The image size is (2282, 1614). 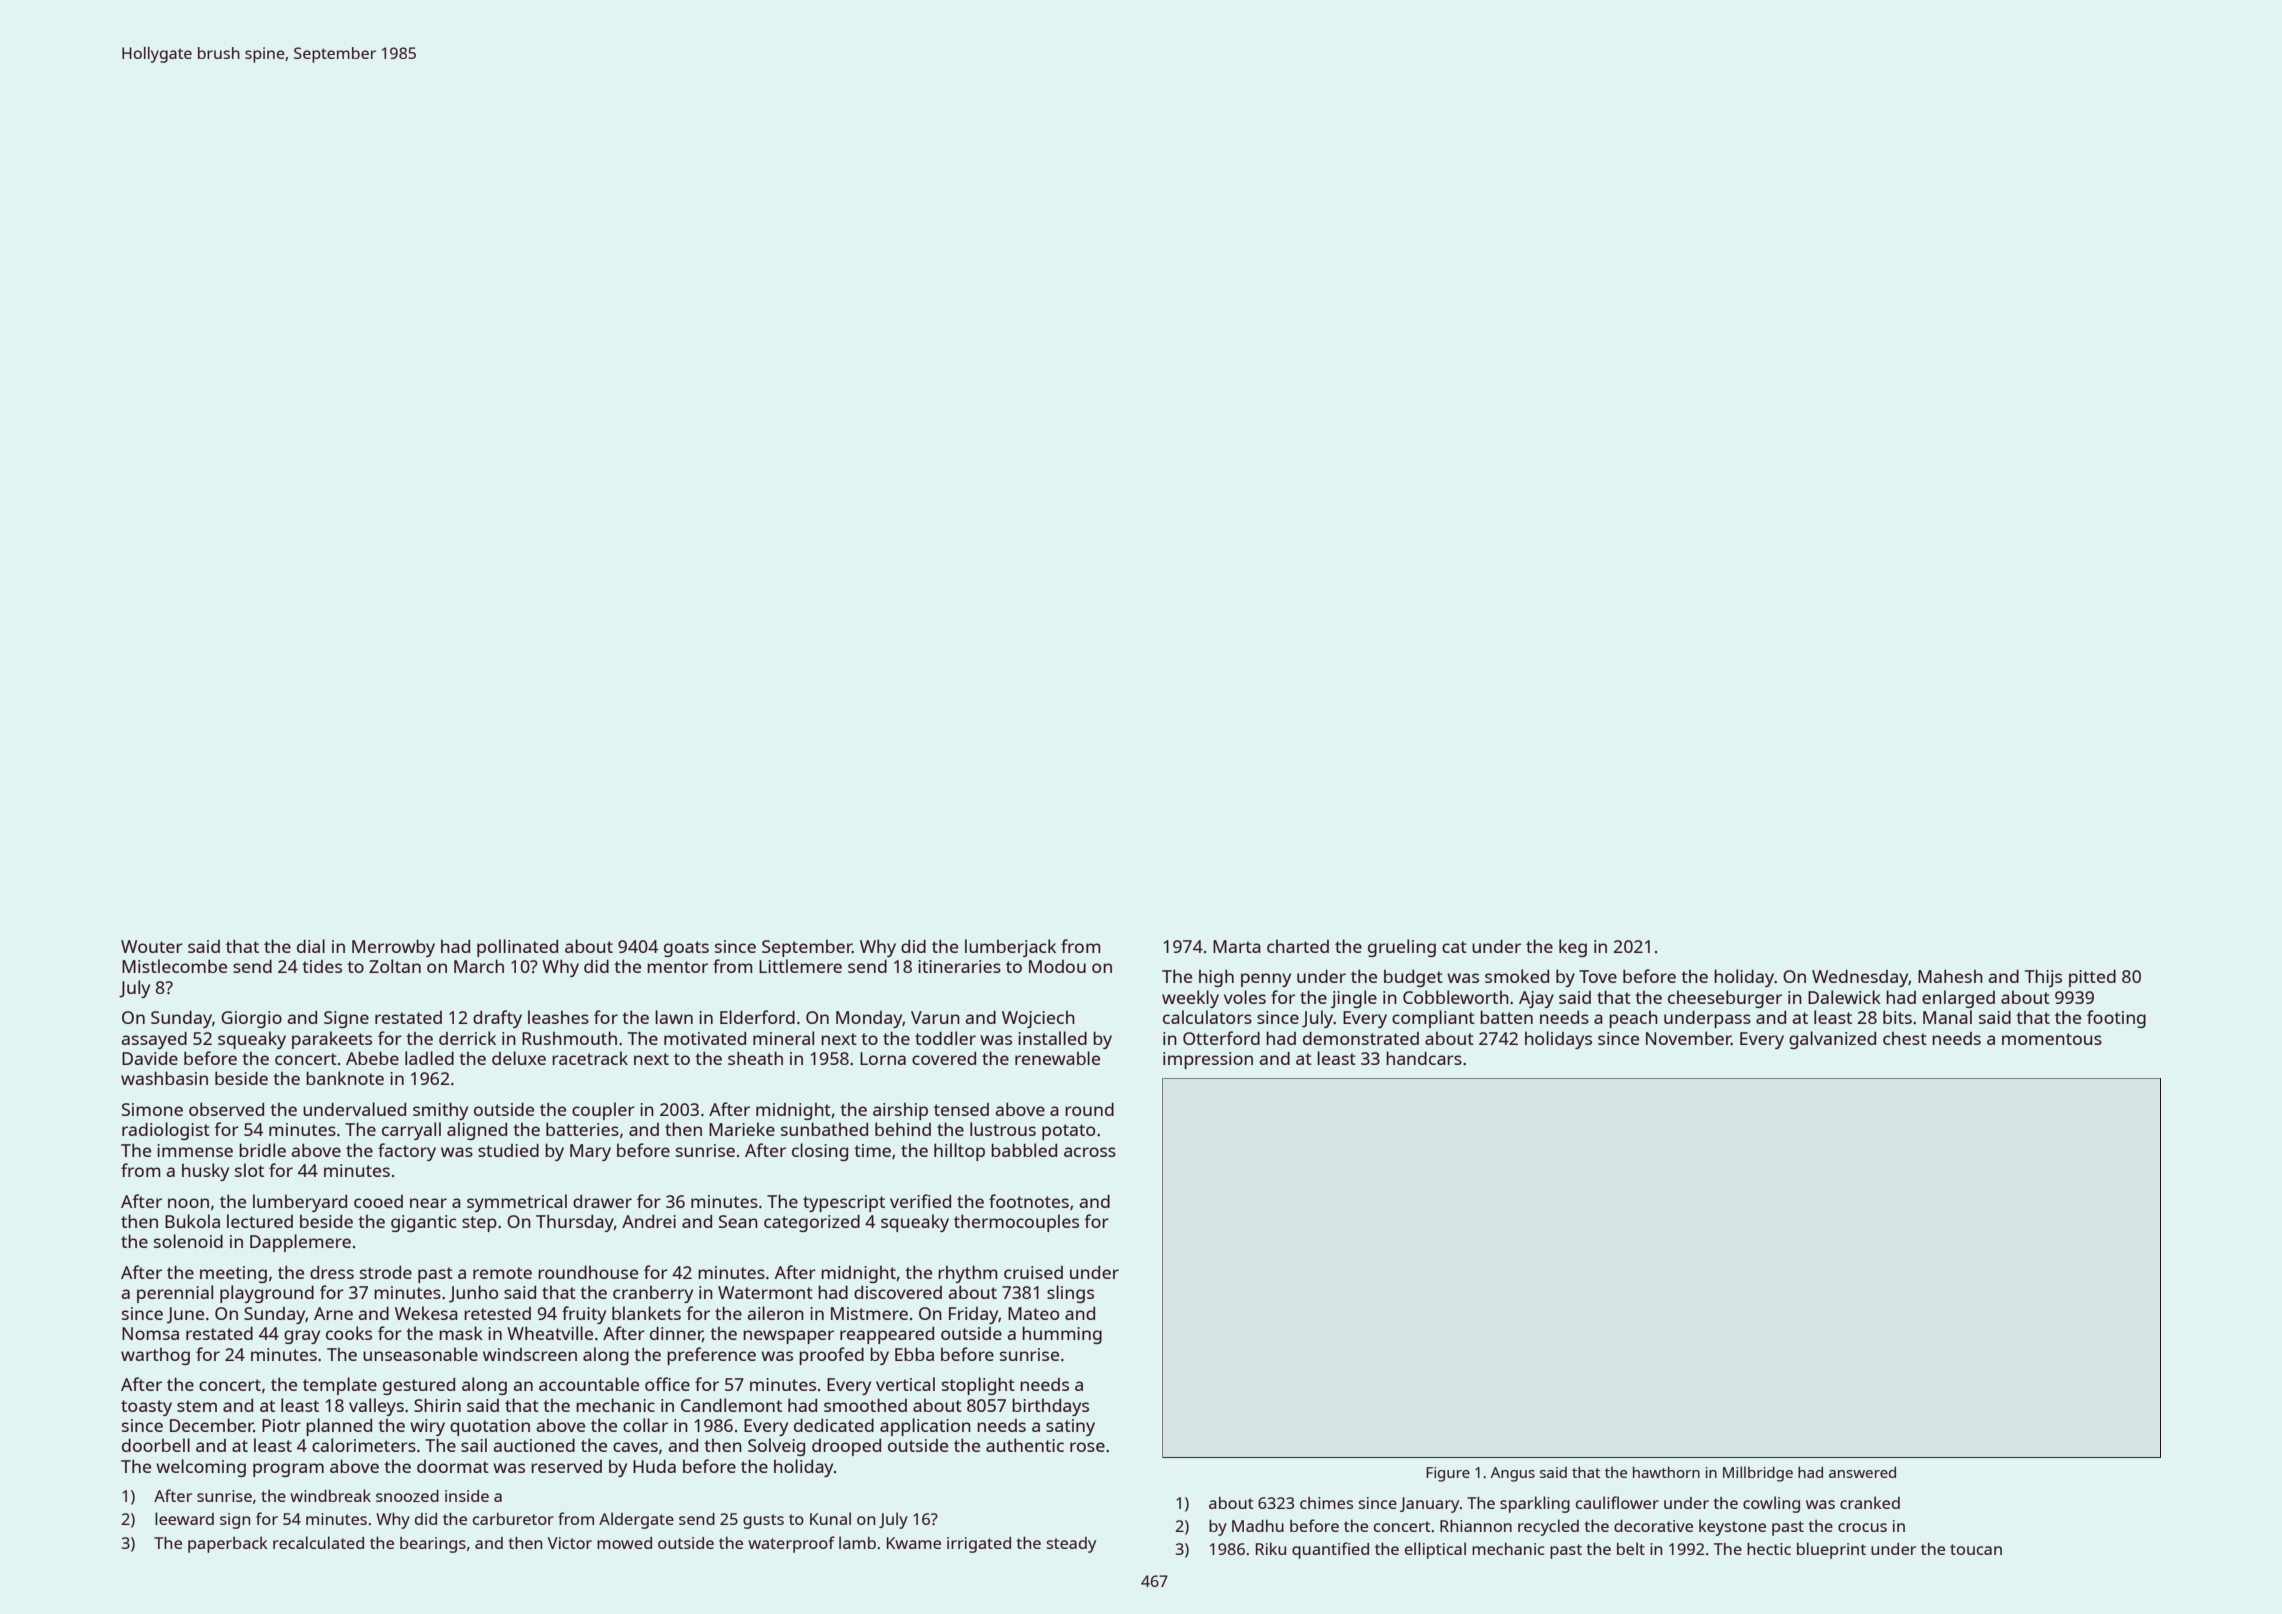 I want to click on budget, so click(x=1413, y=978).
